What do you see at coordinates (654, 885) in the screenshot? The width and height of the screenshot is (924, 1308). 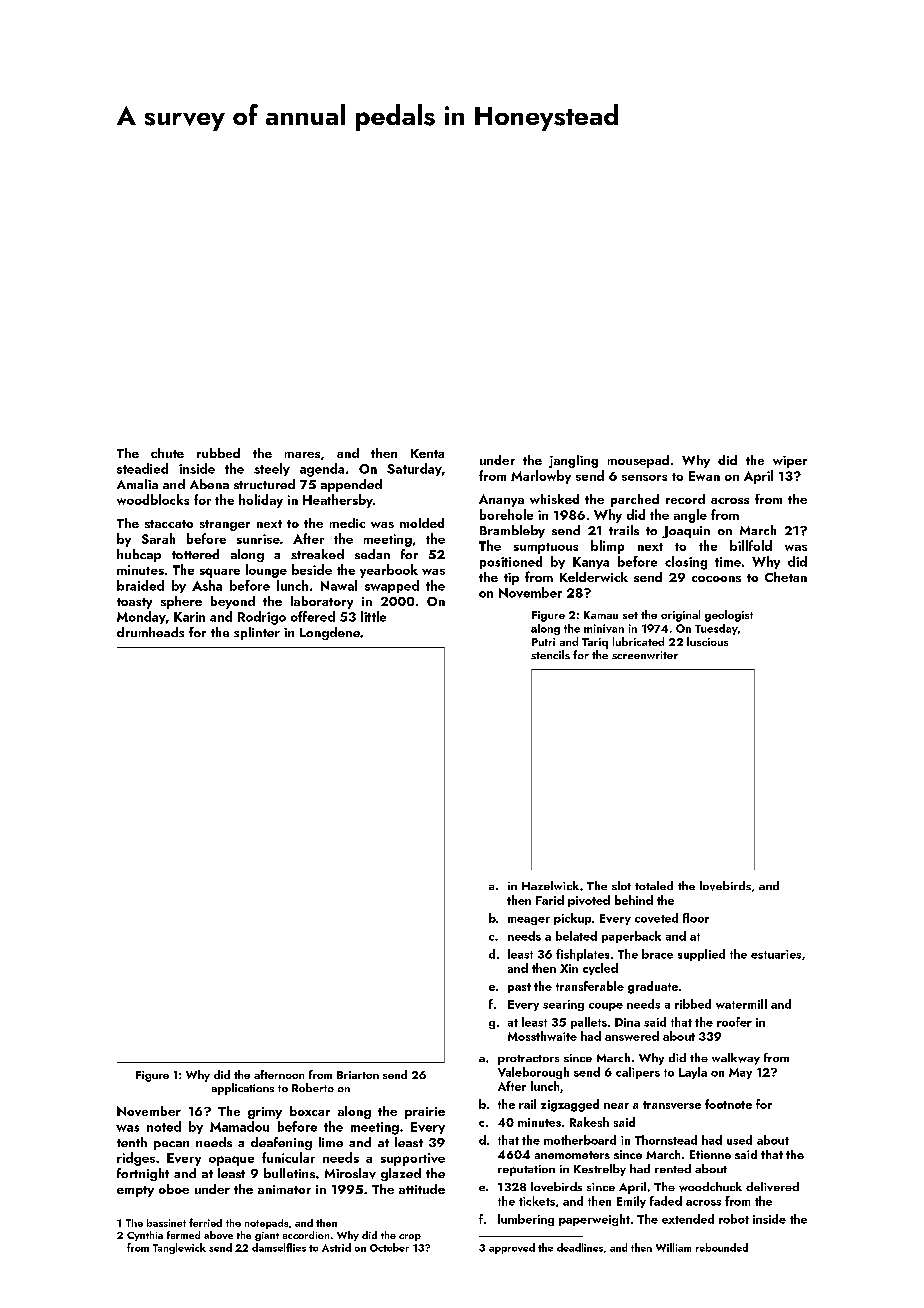 I see `totaled` at bounding box center [654, 885].
